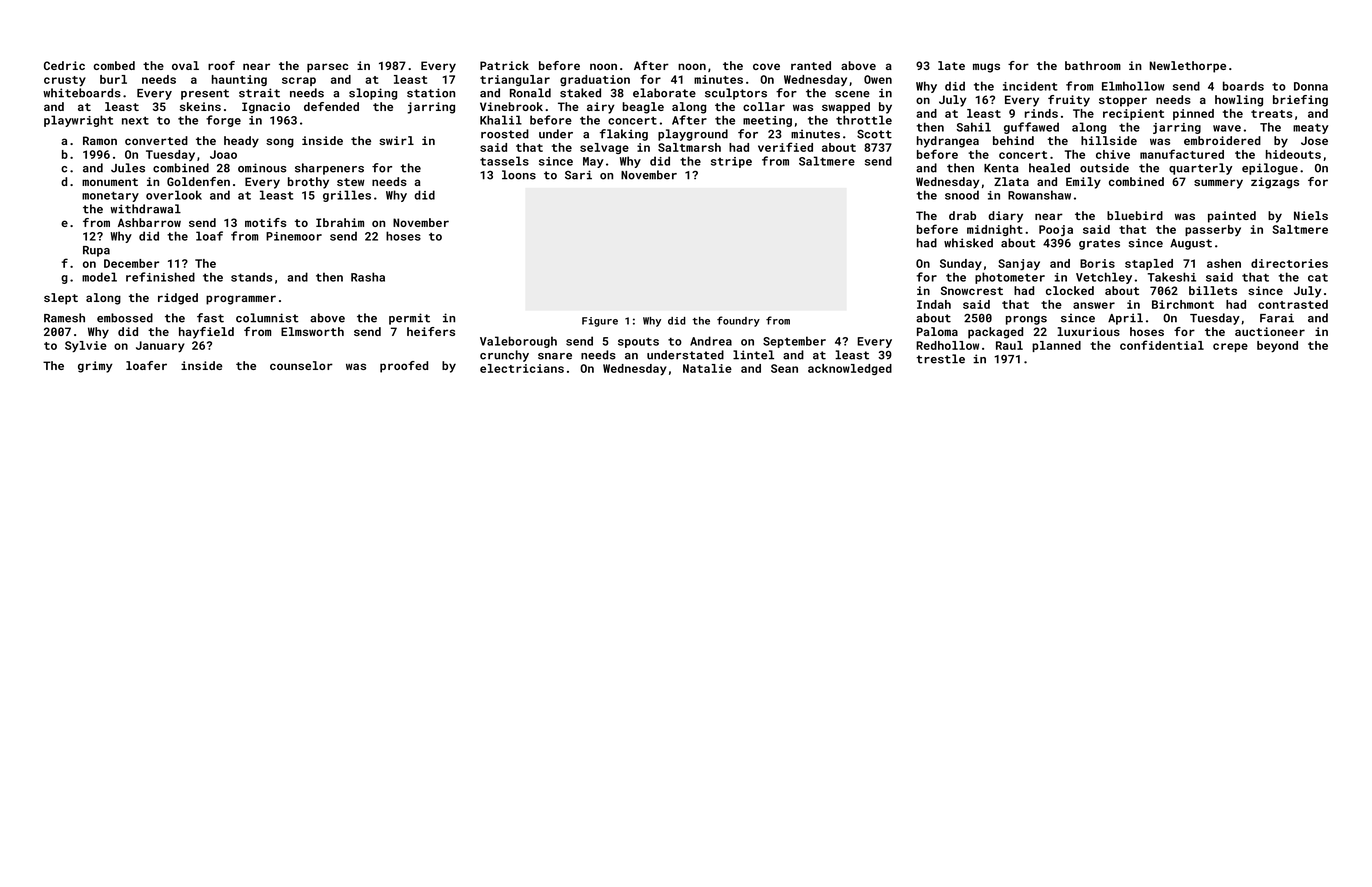  Describe the element at coordinates (504, 65) in the screenshot. I see `Patrick` at that location.
